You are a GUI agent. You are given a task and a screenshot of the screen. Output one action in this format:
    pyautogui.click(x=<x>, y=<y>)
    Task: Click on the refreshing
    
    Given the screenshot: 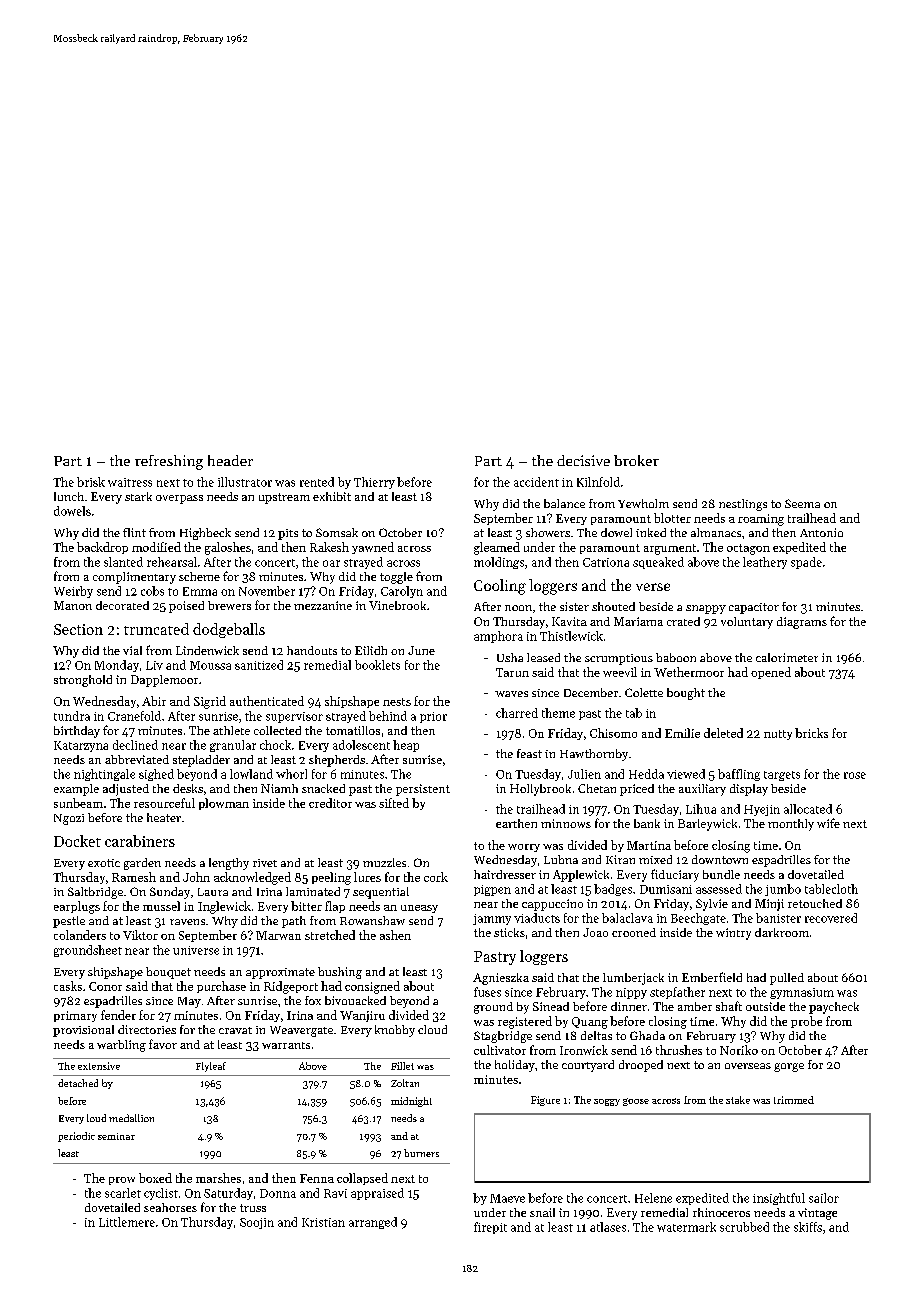 What is the action you would take?
    pyautogui.click(x=169, y=462)
